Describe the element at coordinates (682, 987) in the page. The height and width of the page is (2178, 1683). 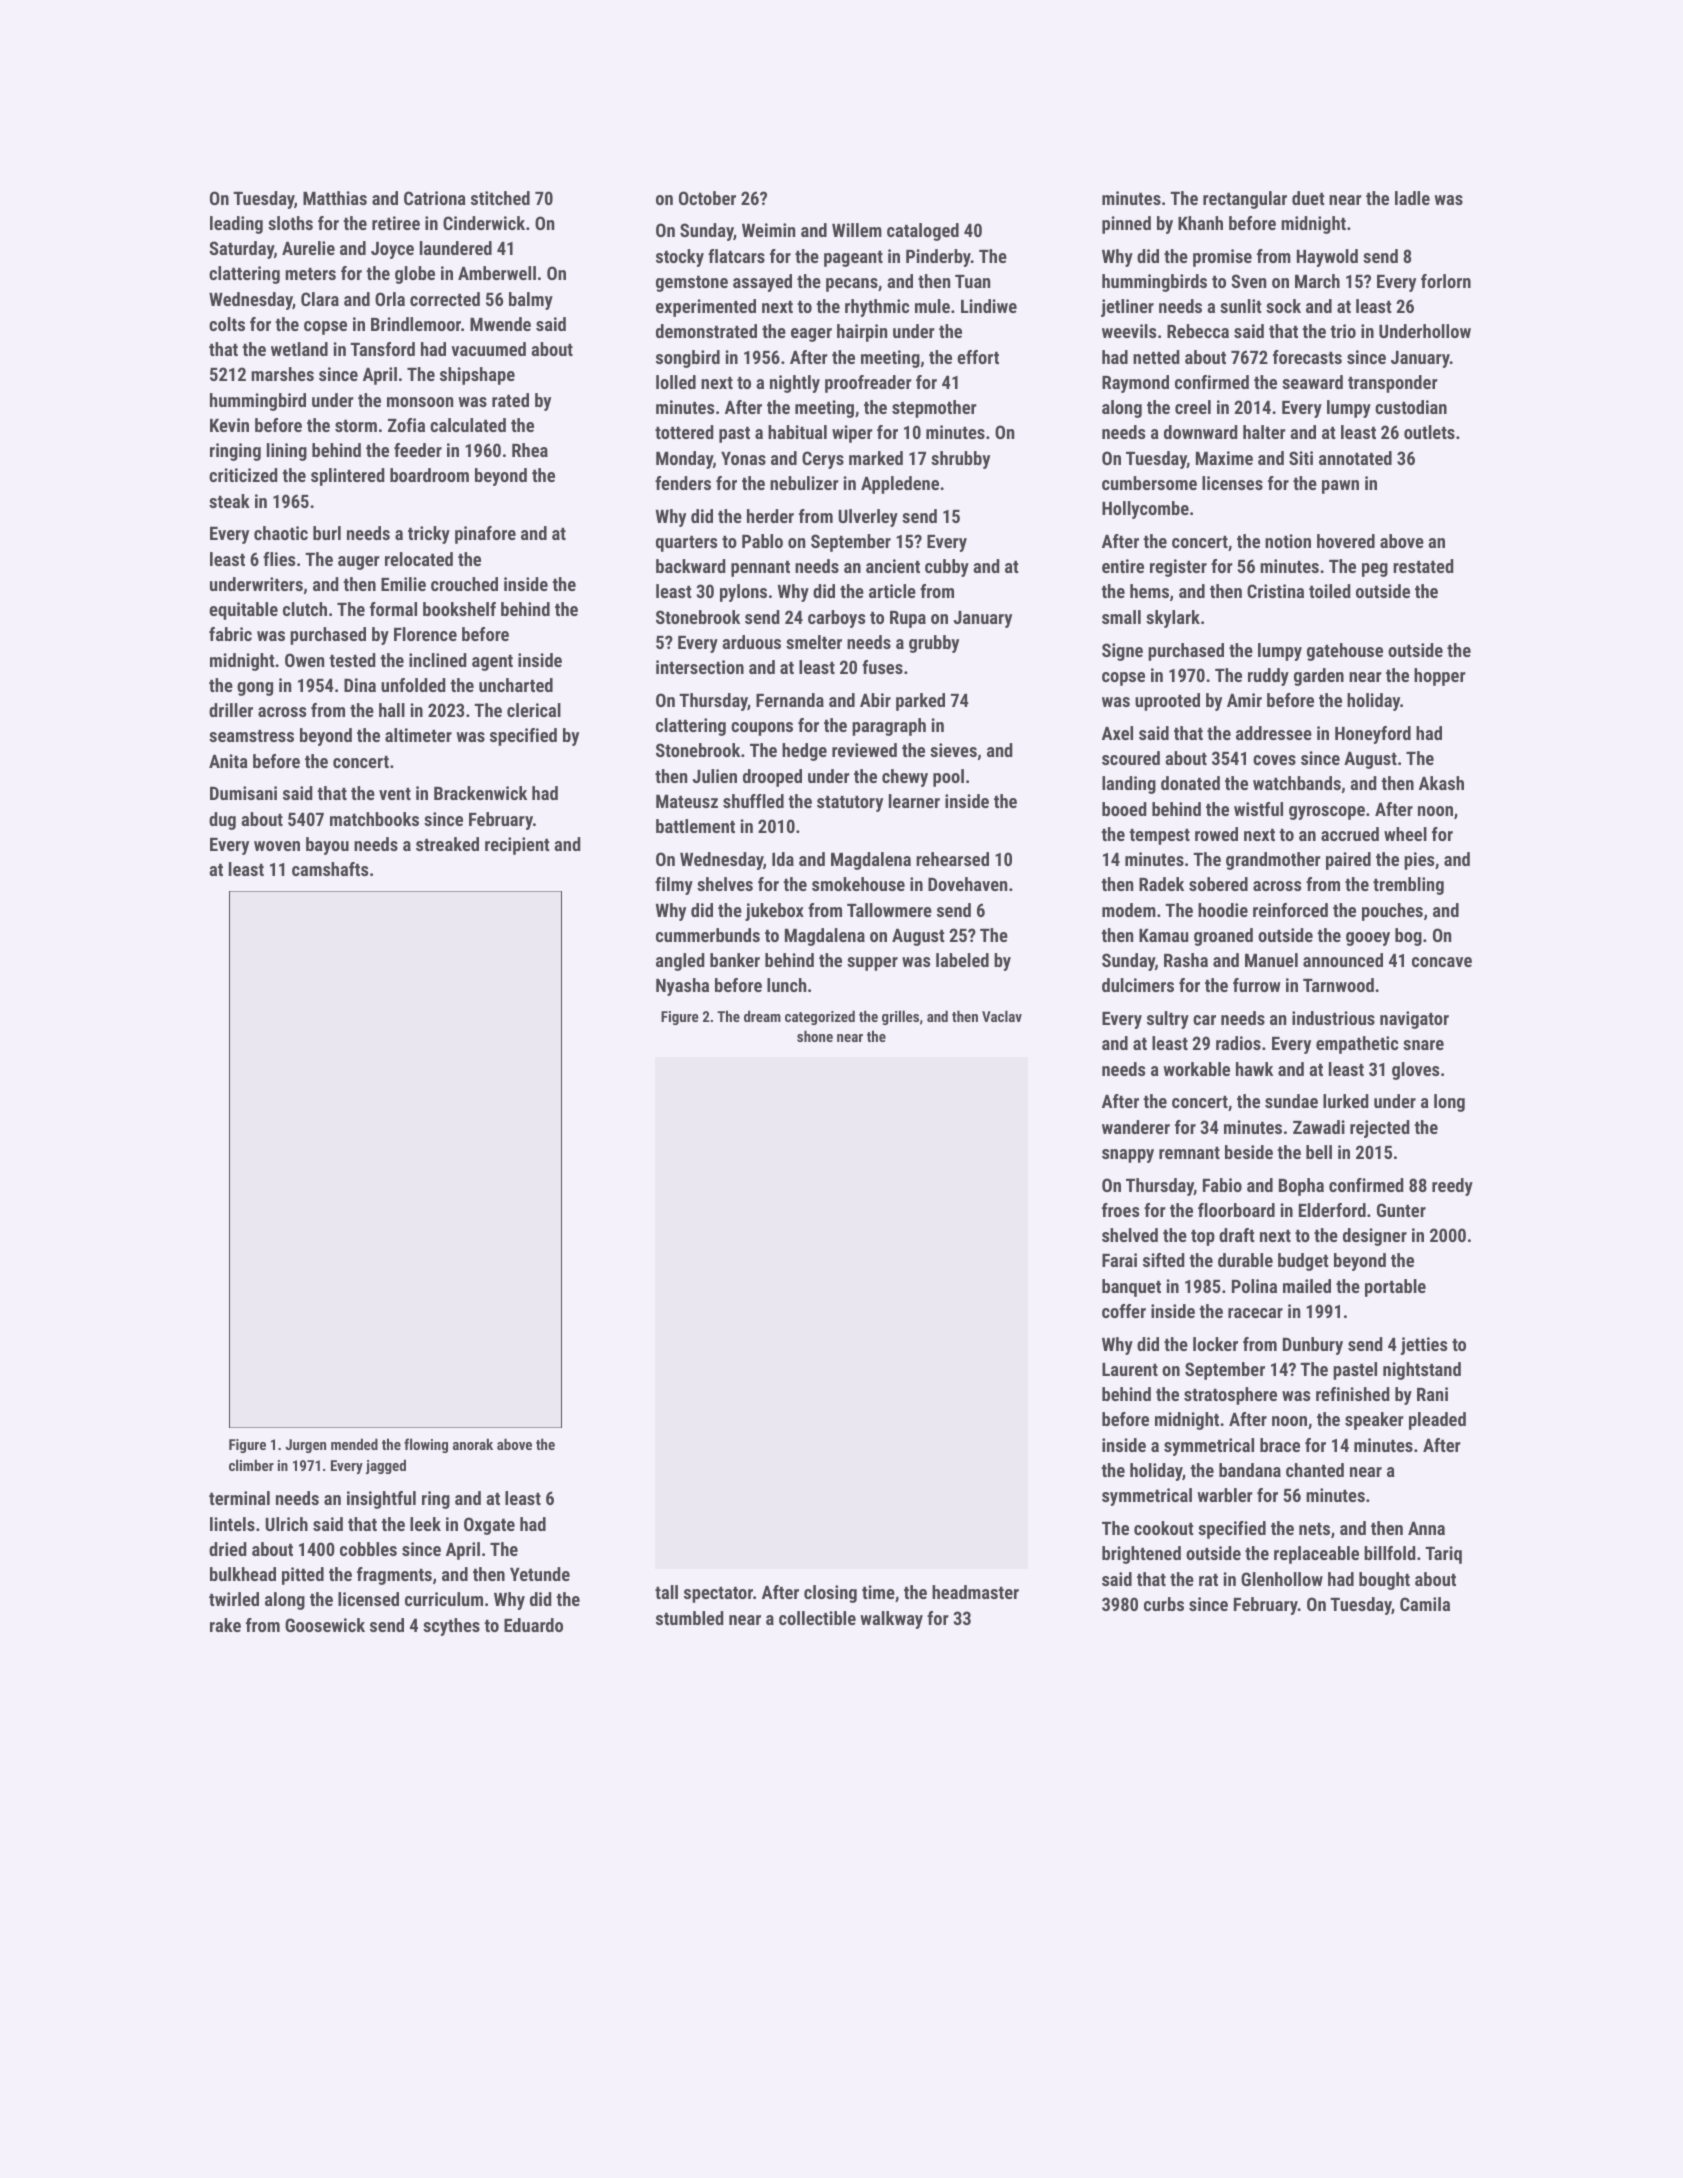
I see `Nyasha` at that location.
